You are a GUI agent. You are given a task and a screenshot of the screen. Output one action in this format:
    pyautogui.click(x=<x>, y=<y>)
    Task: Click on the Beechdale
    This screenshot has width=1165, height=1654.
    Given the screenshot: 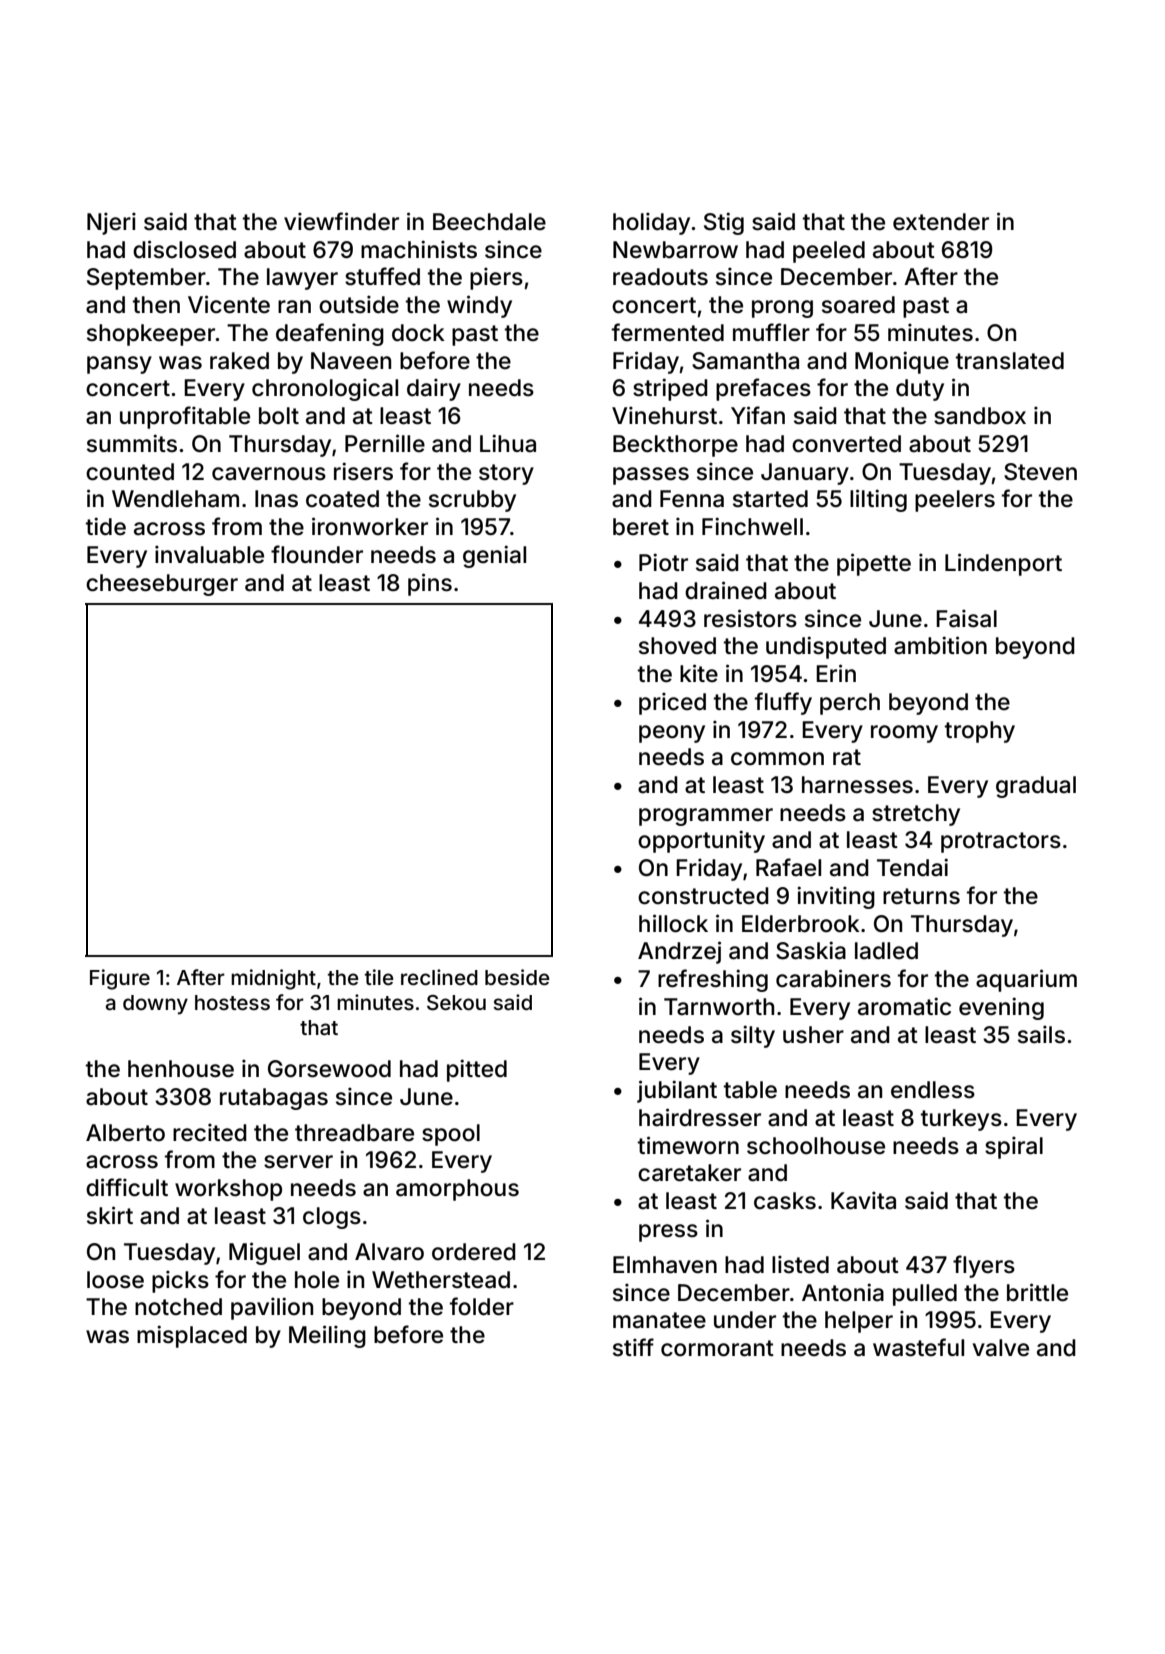 What is the action you would take?
    pyautogui.click(x=489, y=222)
